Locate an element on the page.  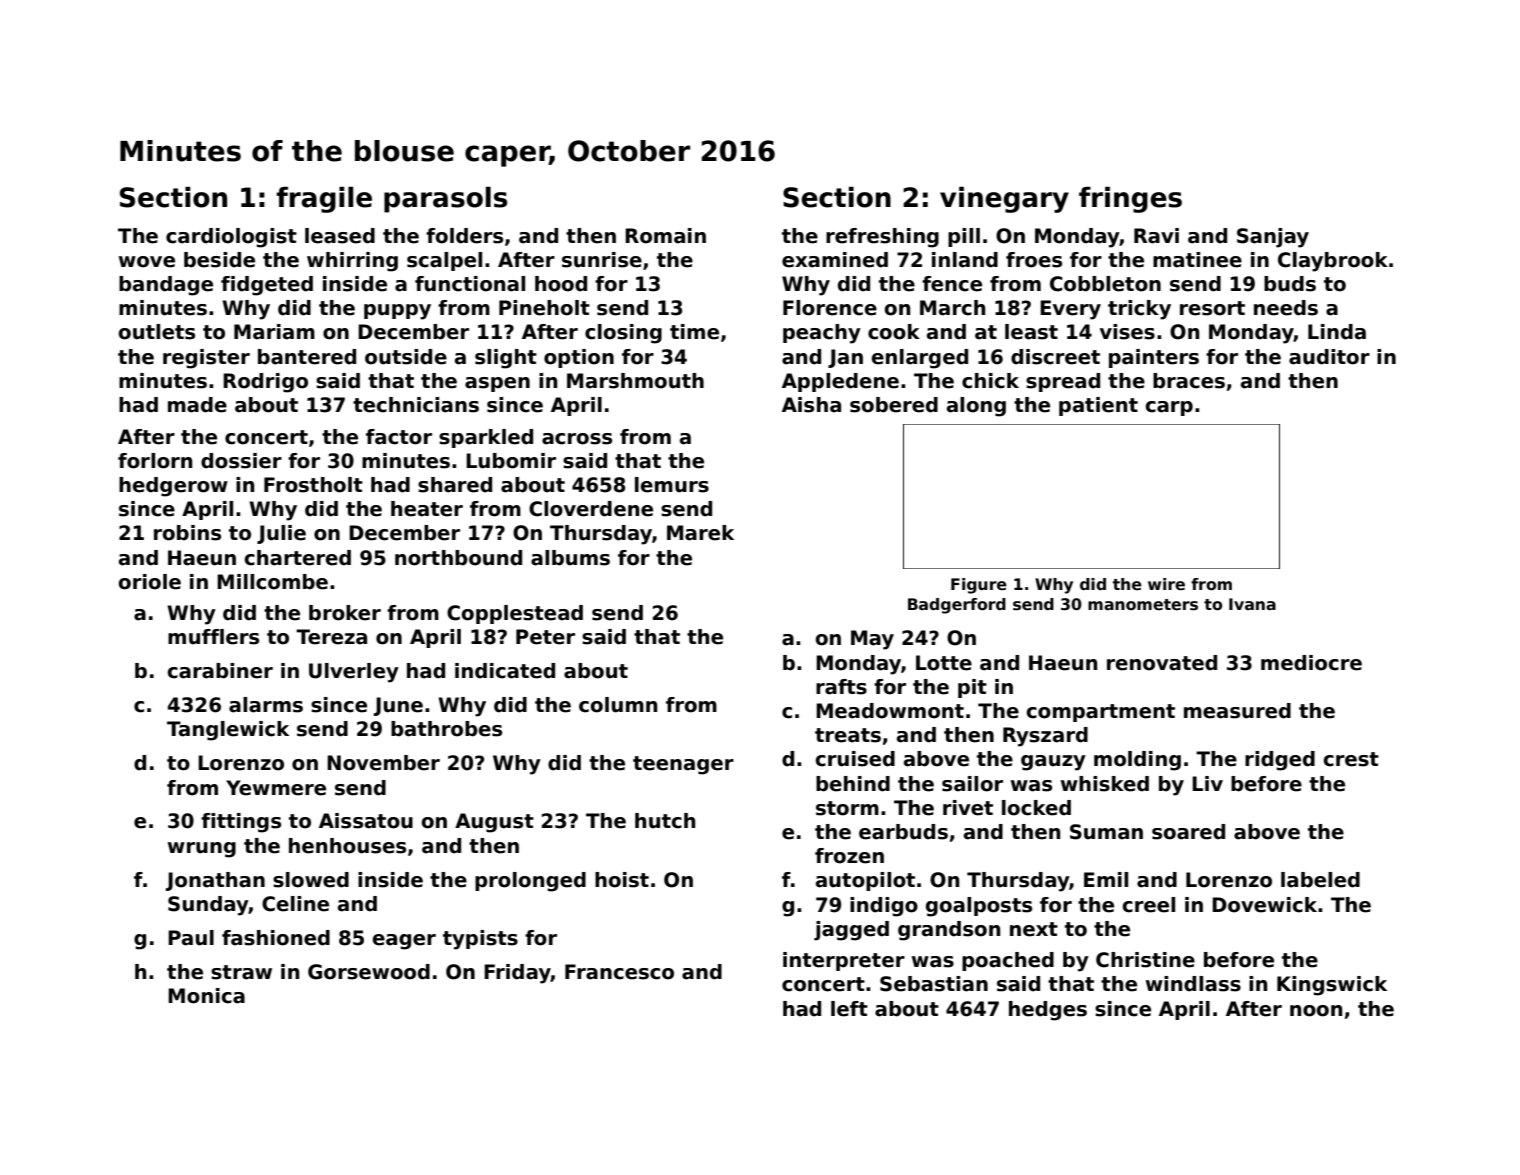
Gorsewood is located at coordinates (369, 972).
